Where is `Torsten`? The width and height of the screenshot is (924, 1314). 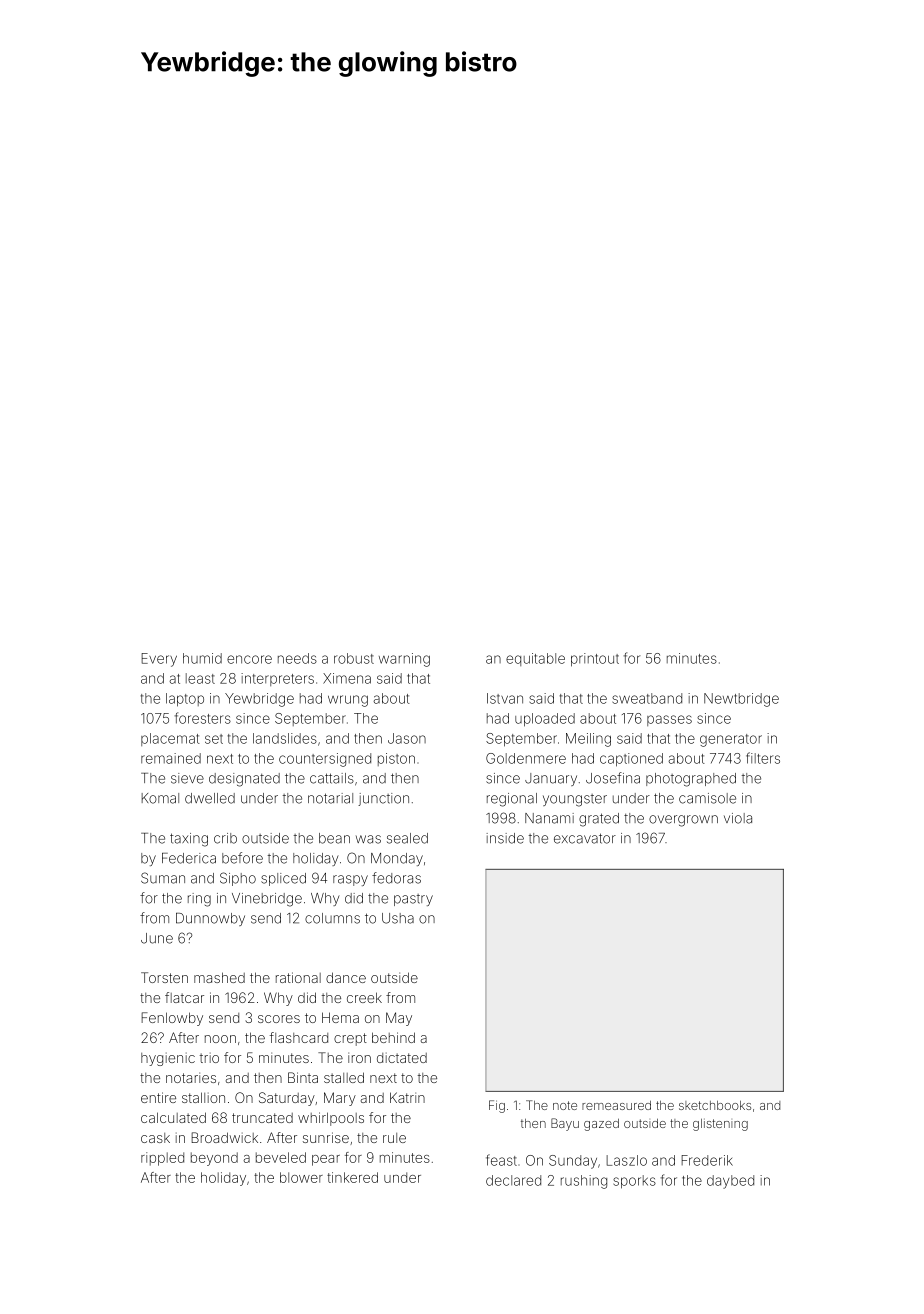 Torsten is located at coordinates (164, 977).
